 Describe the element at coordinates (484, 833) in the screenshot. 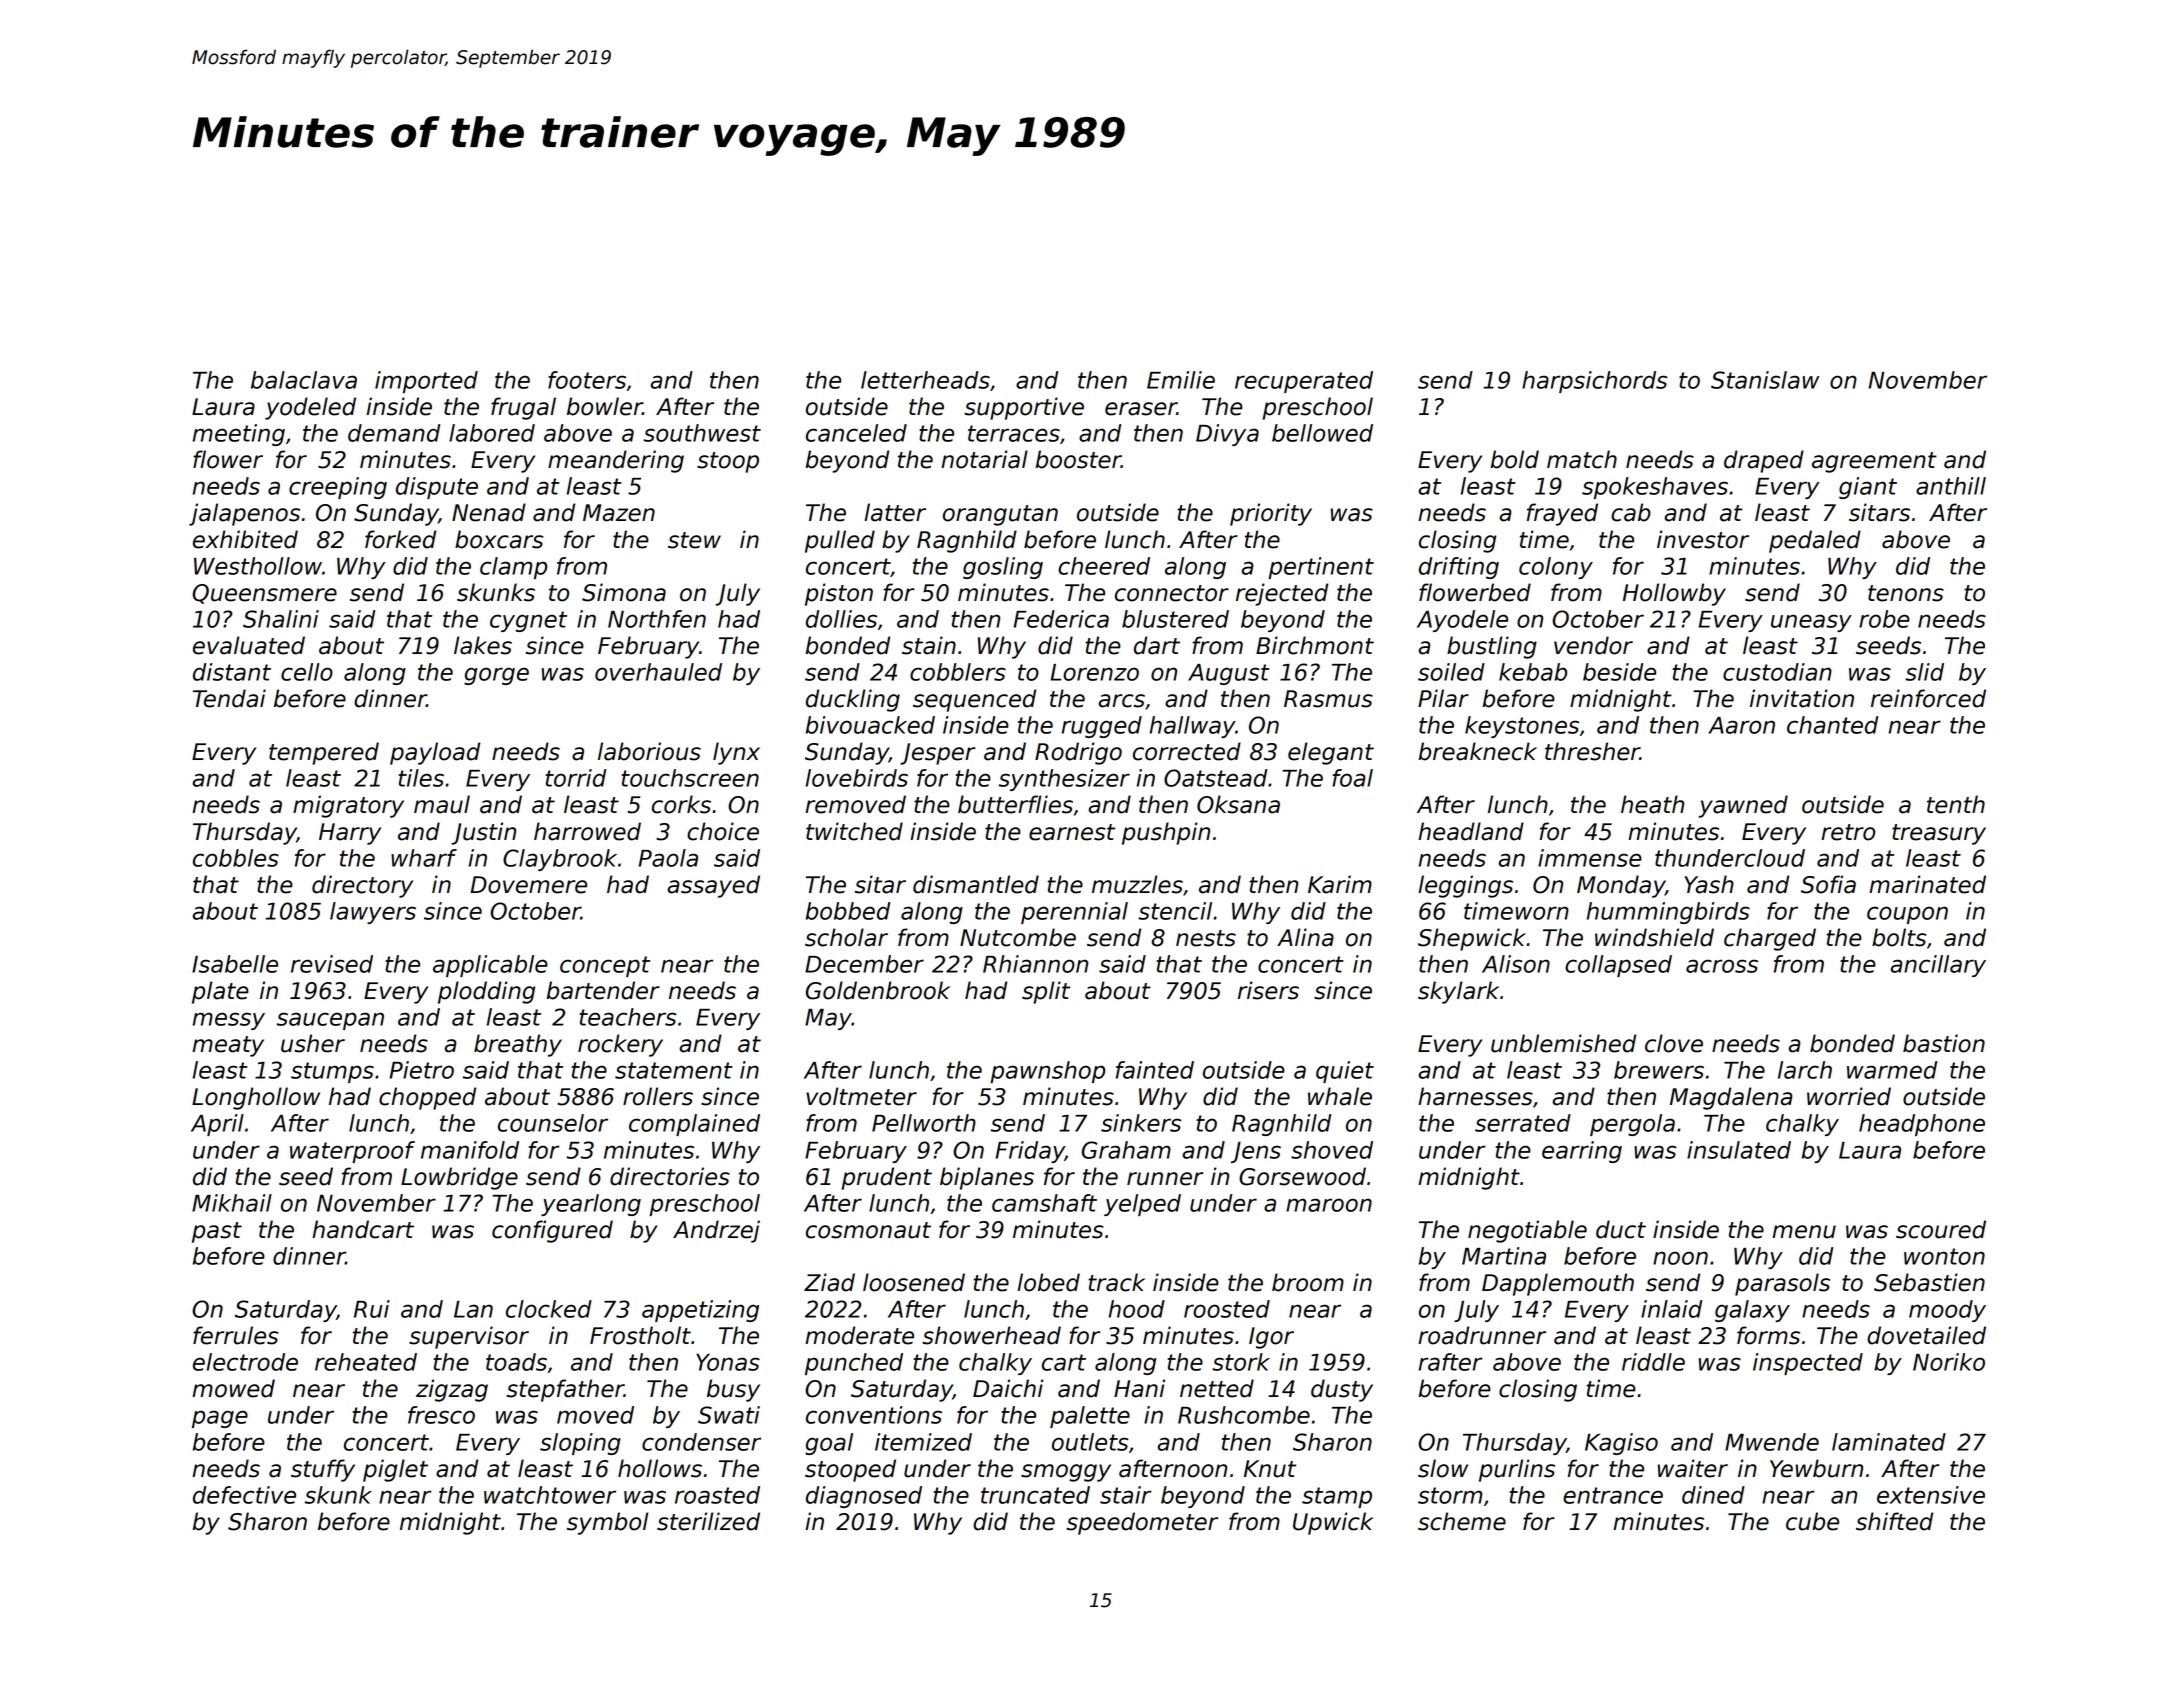

I see `Justin` at that location.
